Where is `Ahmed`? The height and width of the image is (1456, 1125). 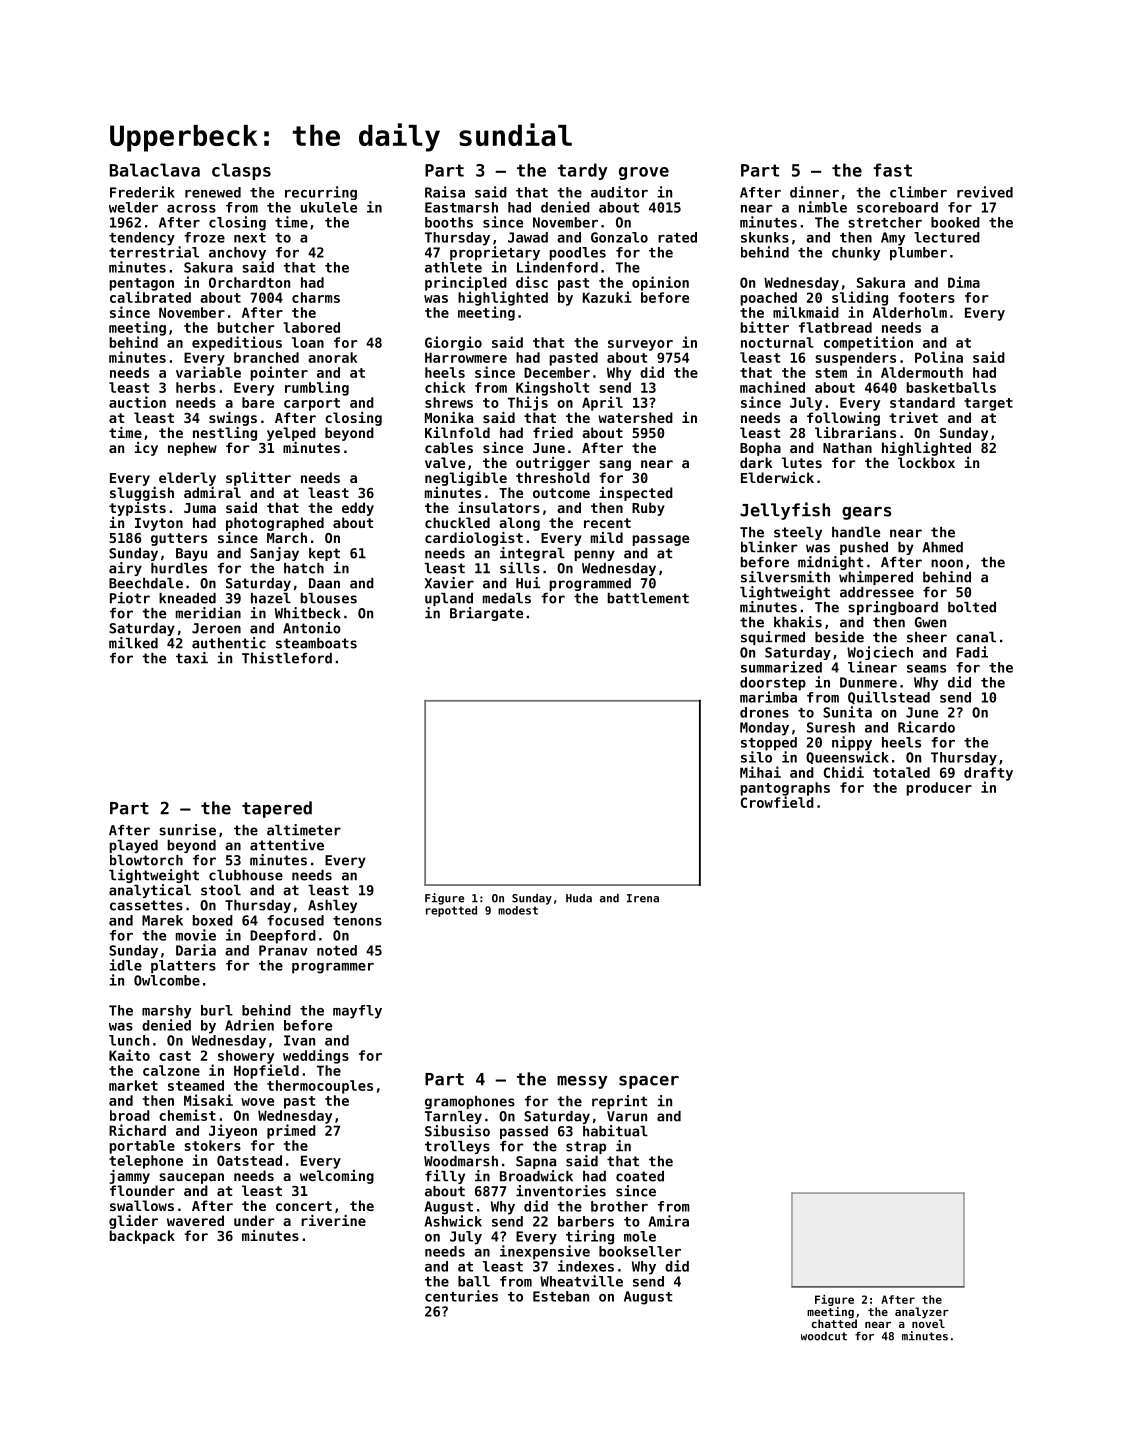 Ahmed is located at coordinates (942, 547).
